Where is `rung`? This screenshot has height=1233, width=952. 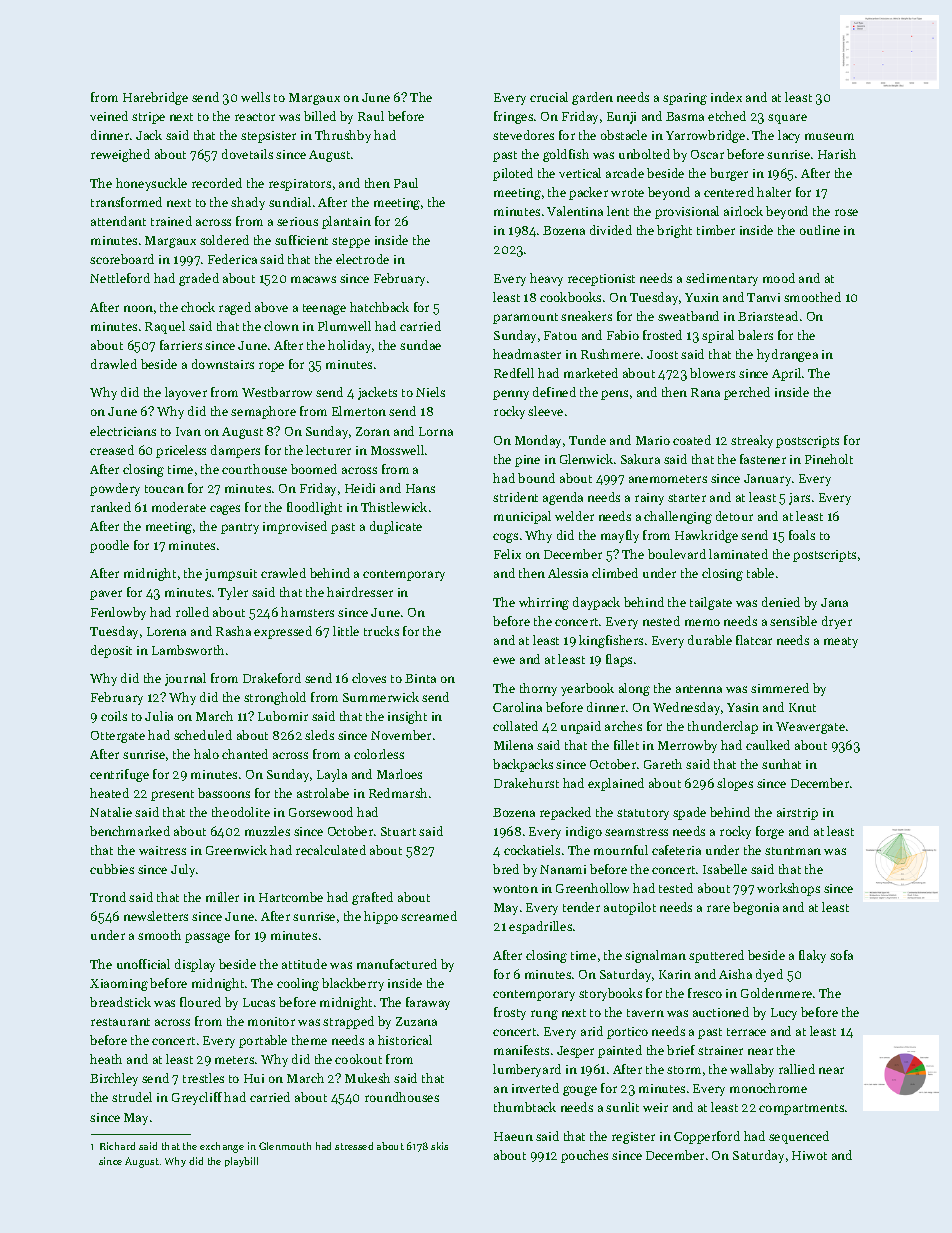
rung is located at coordinates (544, 1015).
